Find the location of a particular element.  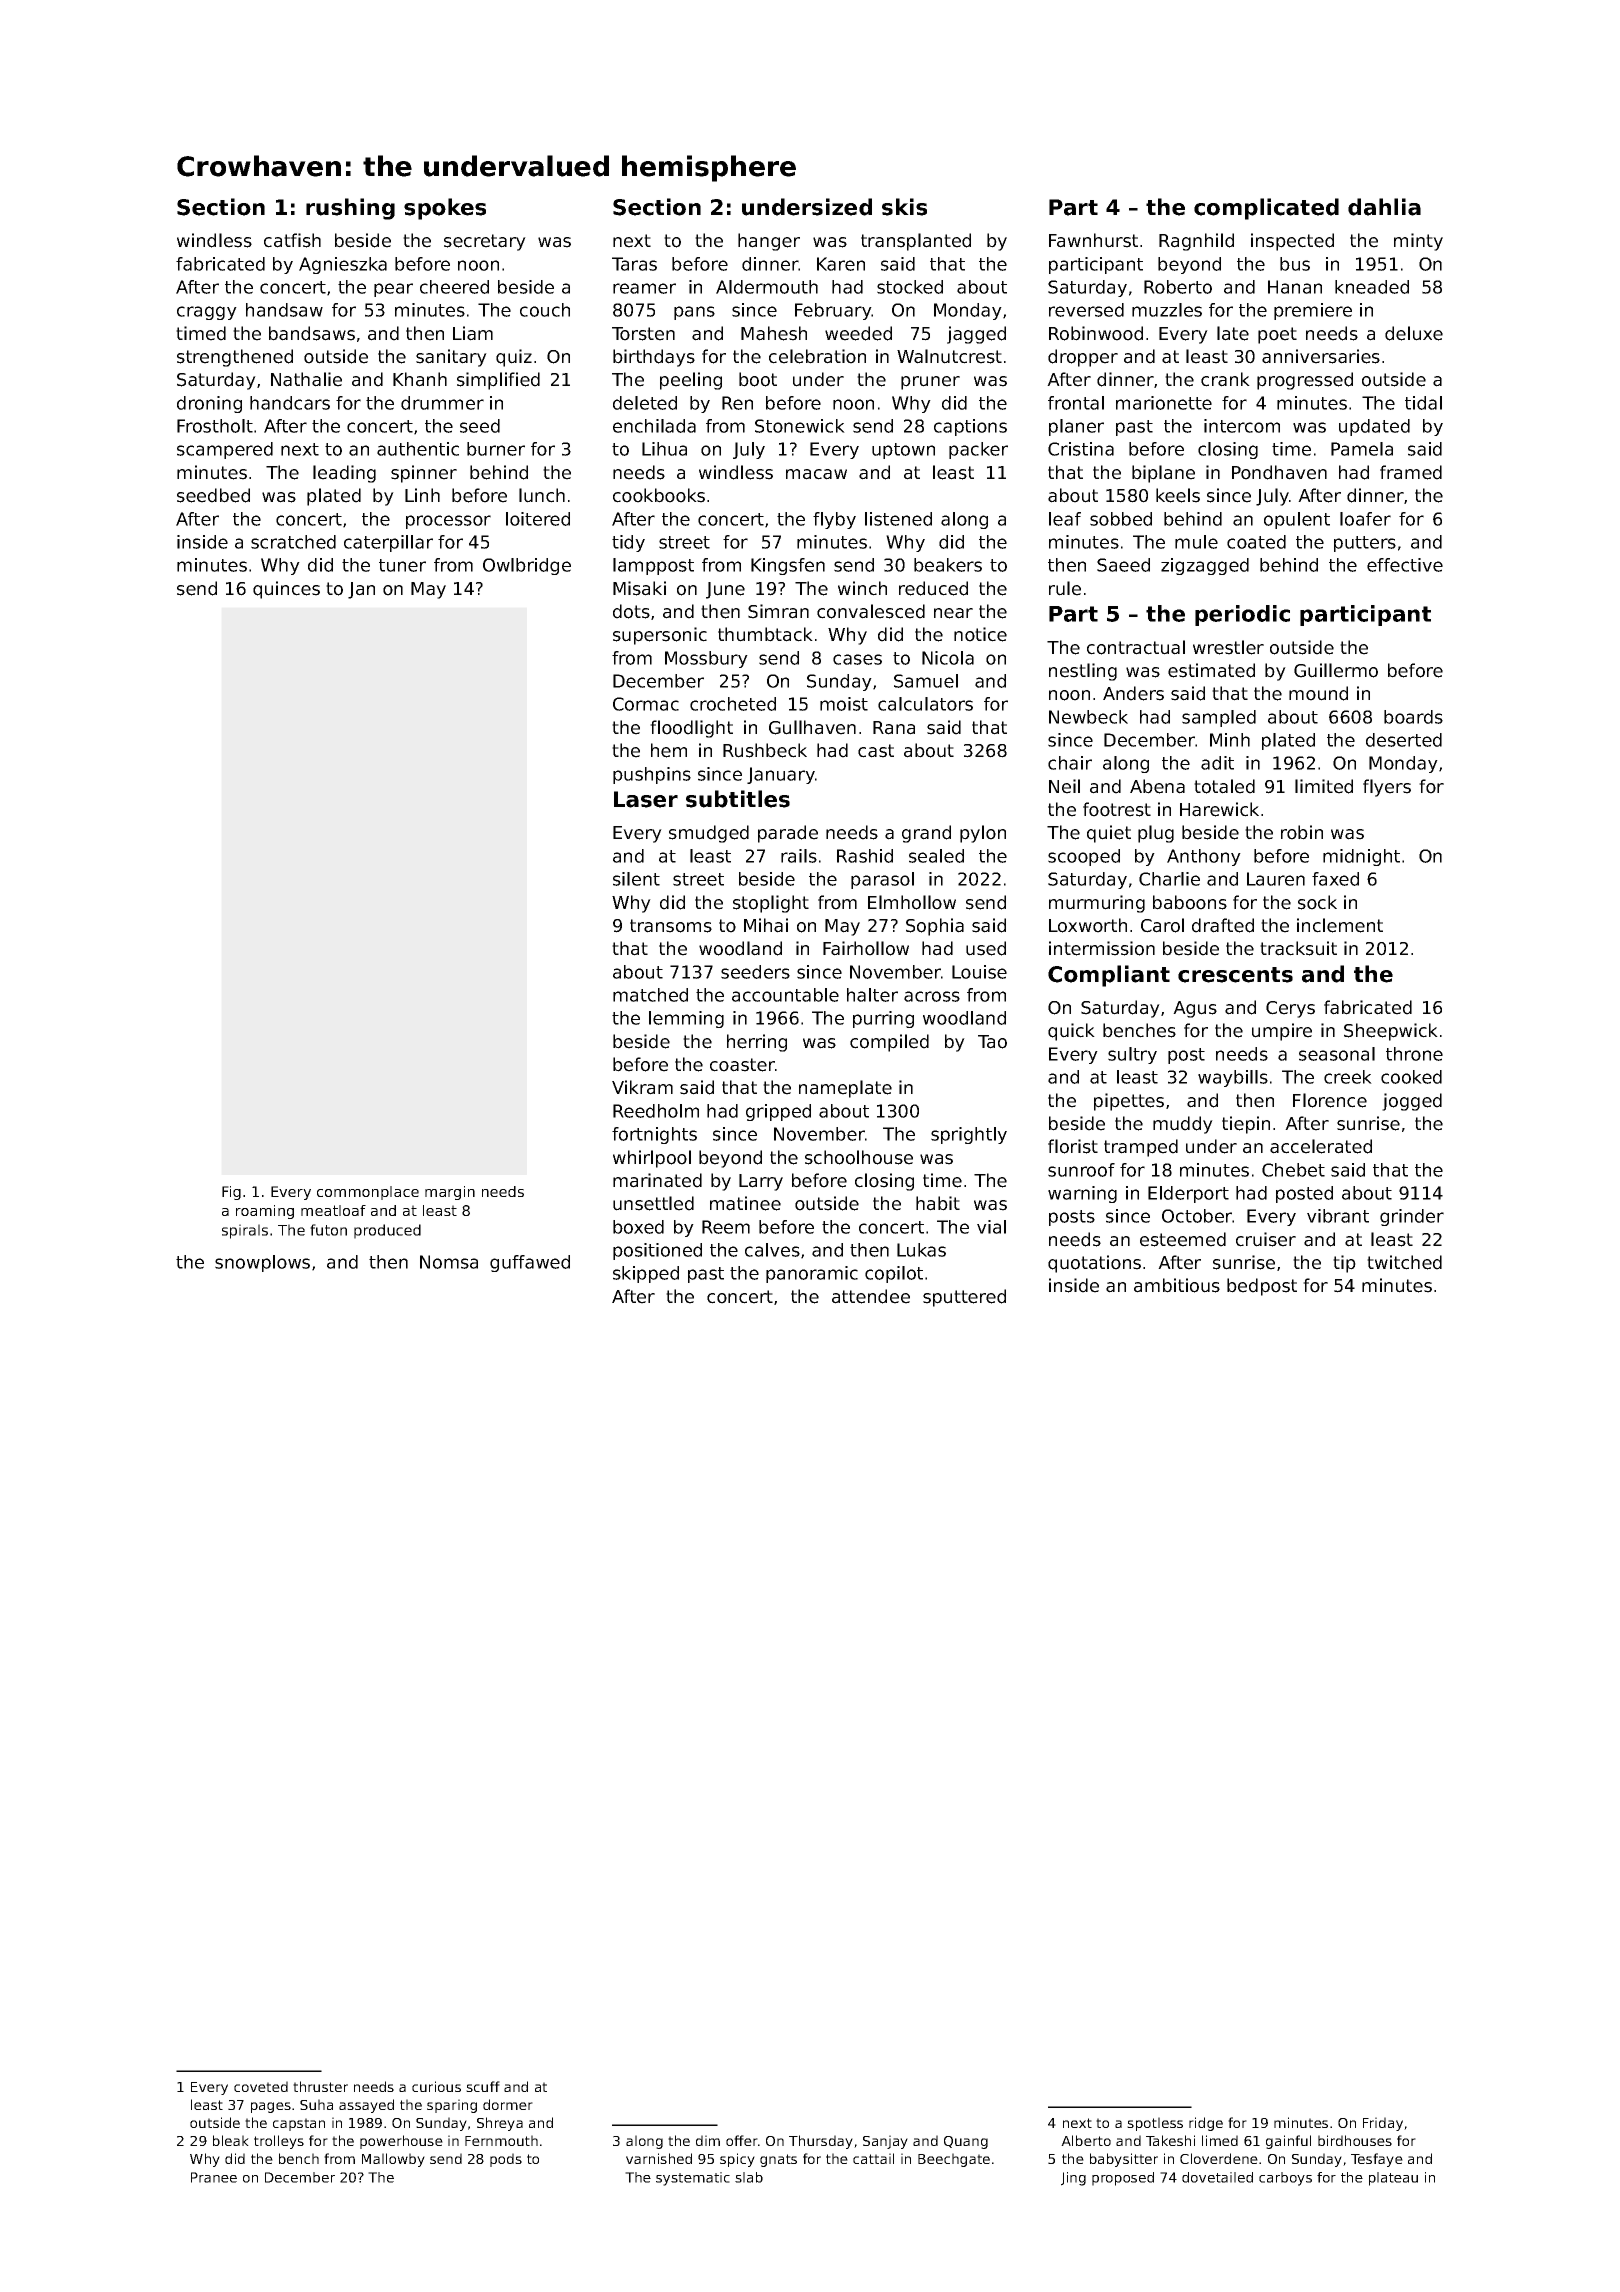

sprightly is located at coordinates (969, 1135).
